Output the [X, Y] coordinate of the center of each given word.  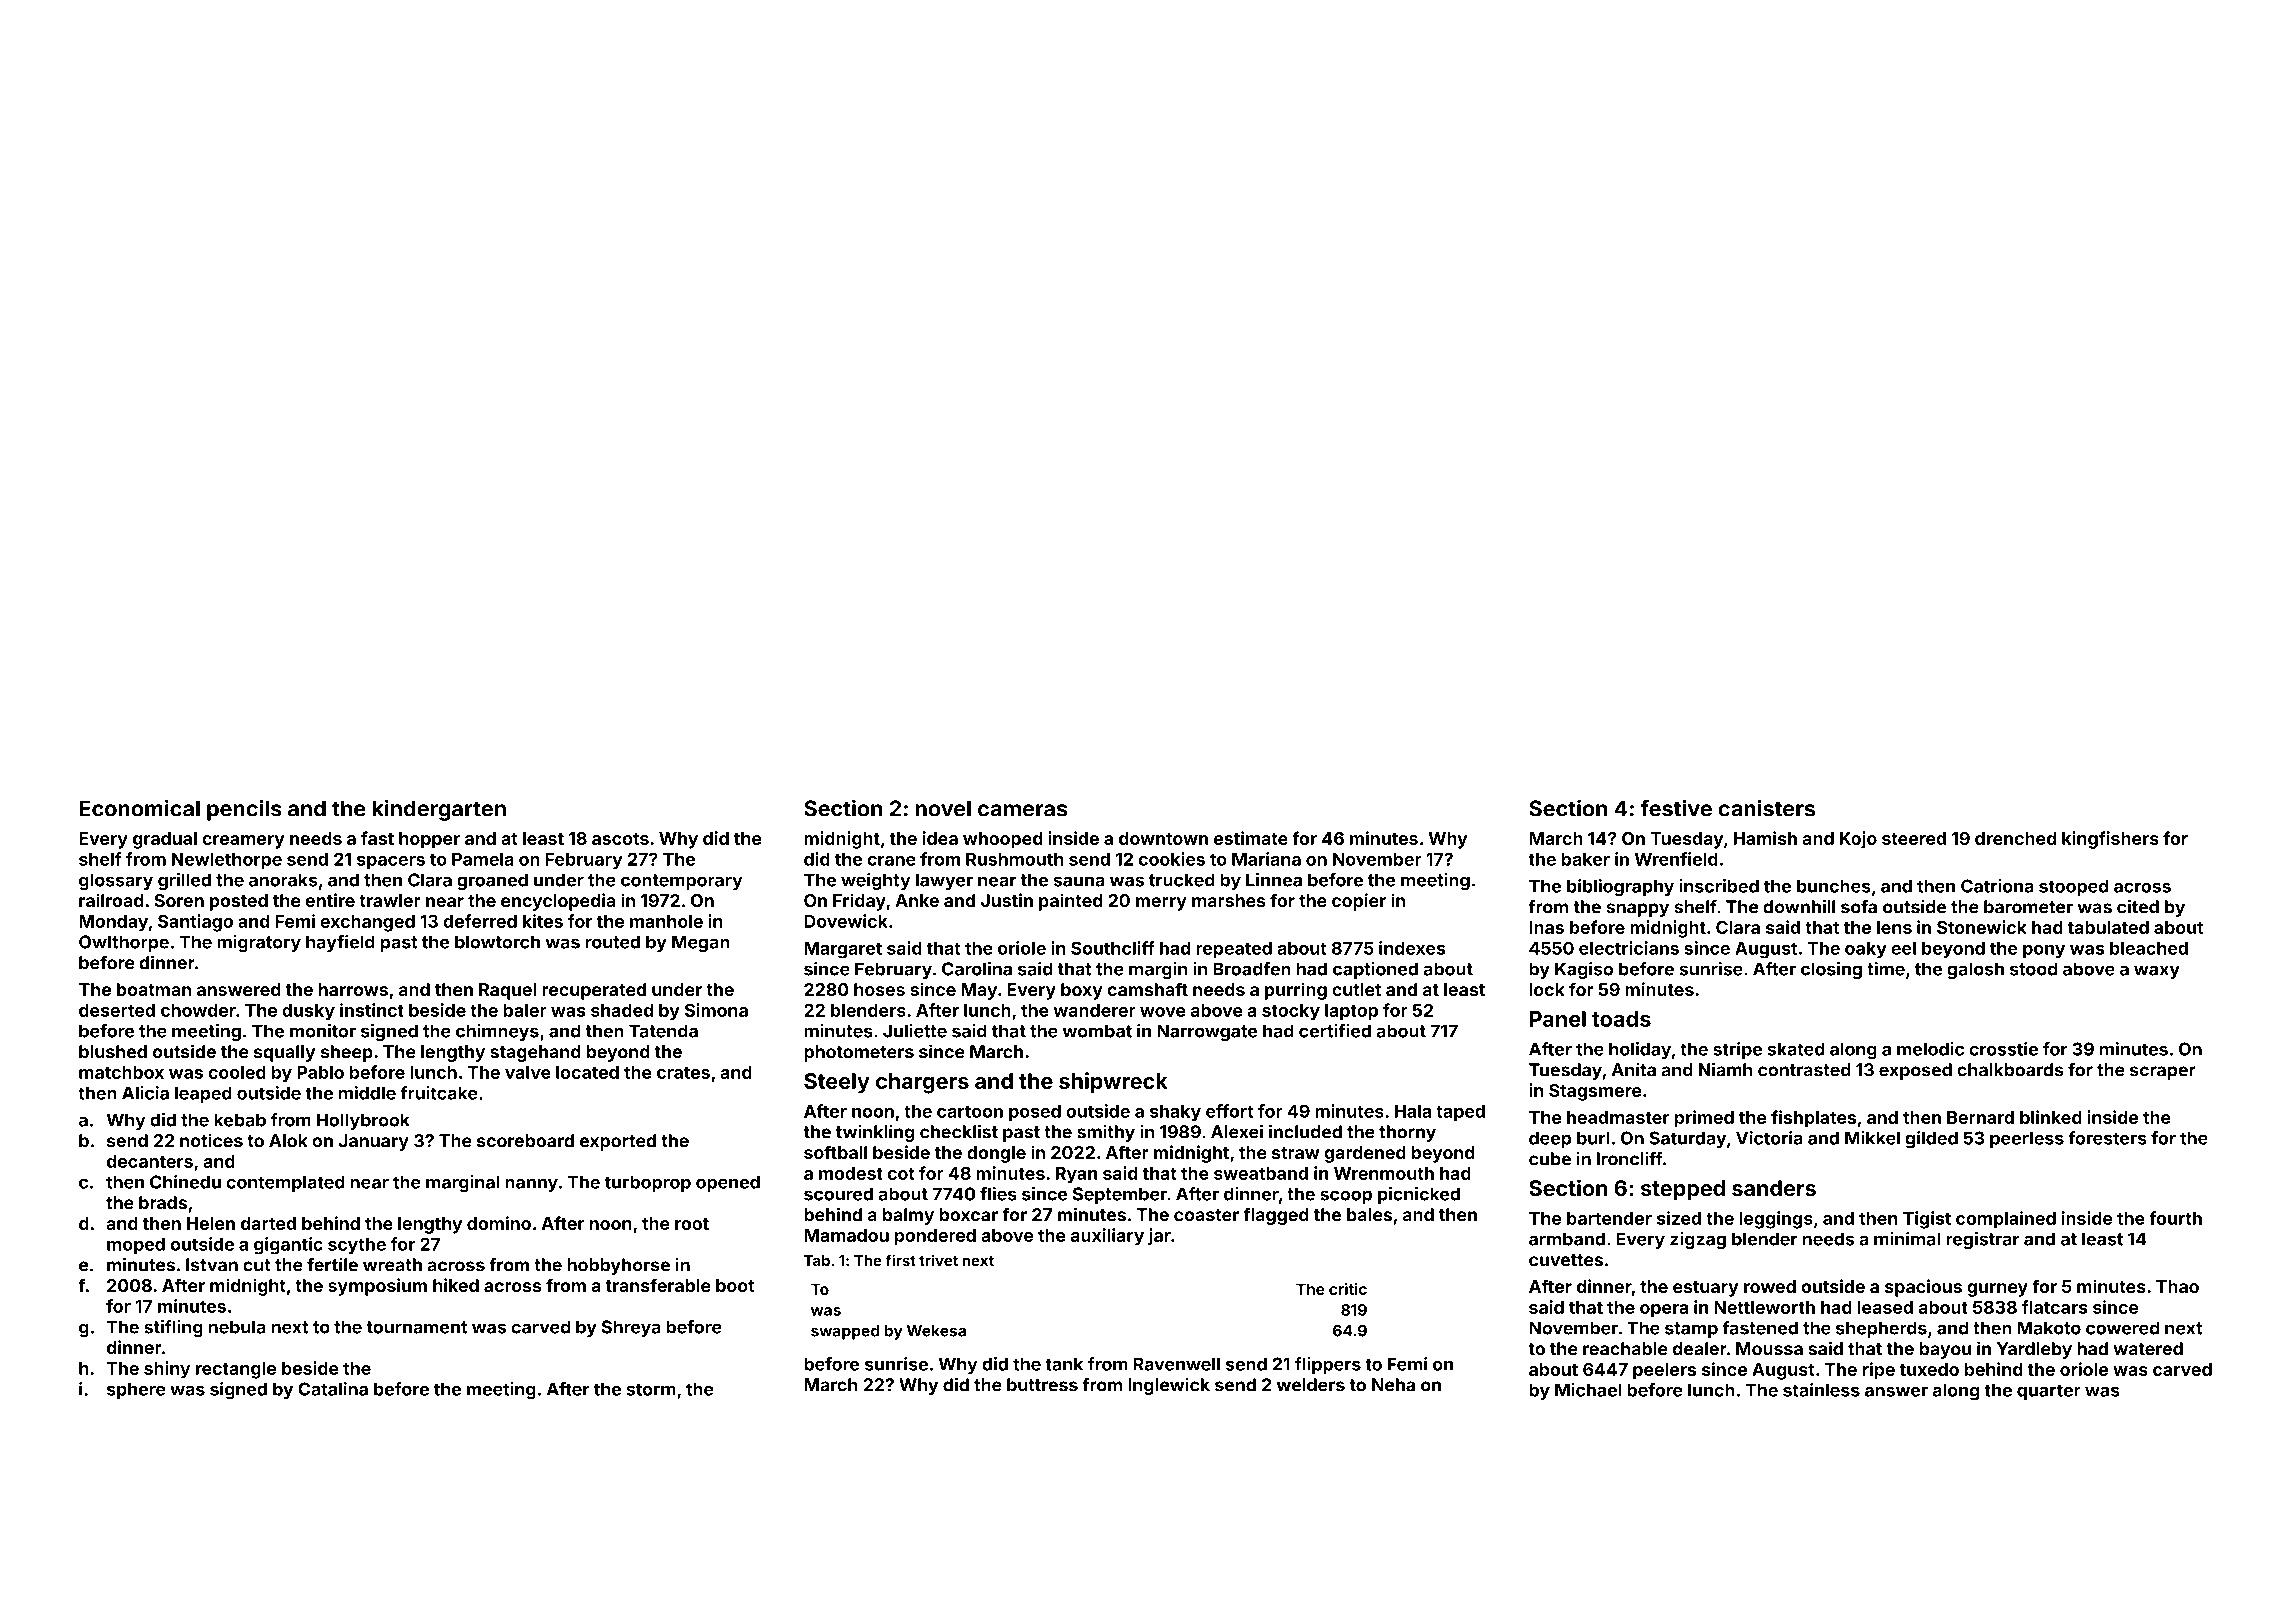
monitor [323, 1031]
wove [1163, 1012]
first [901, 1260]
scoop [1346, 1197]
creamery [243, 842]
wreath [392, 1265]
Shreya [631, 1328]
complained [2006, 1220]
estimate [1251, 838]
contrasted [1804, 1070]
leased [1885, 1307]
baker [1586, 859]
